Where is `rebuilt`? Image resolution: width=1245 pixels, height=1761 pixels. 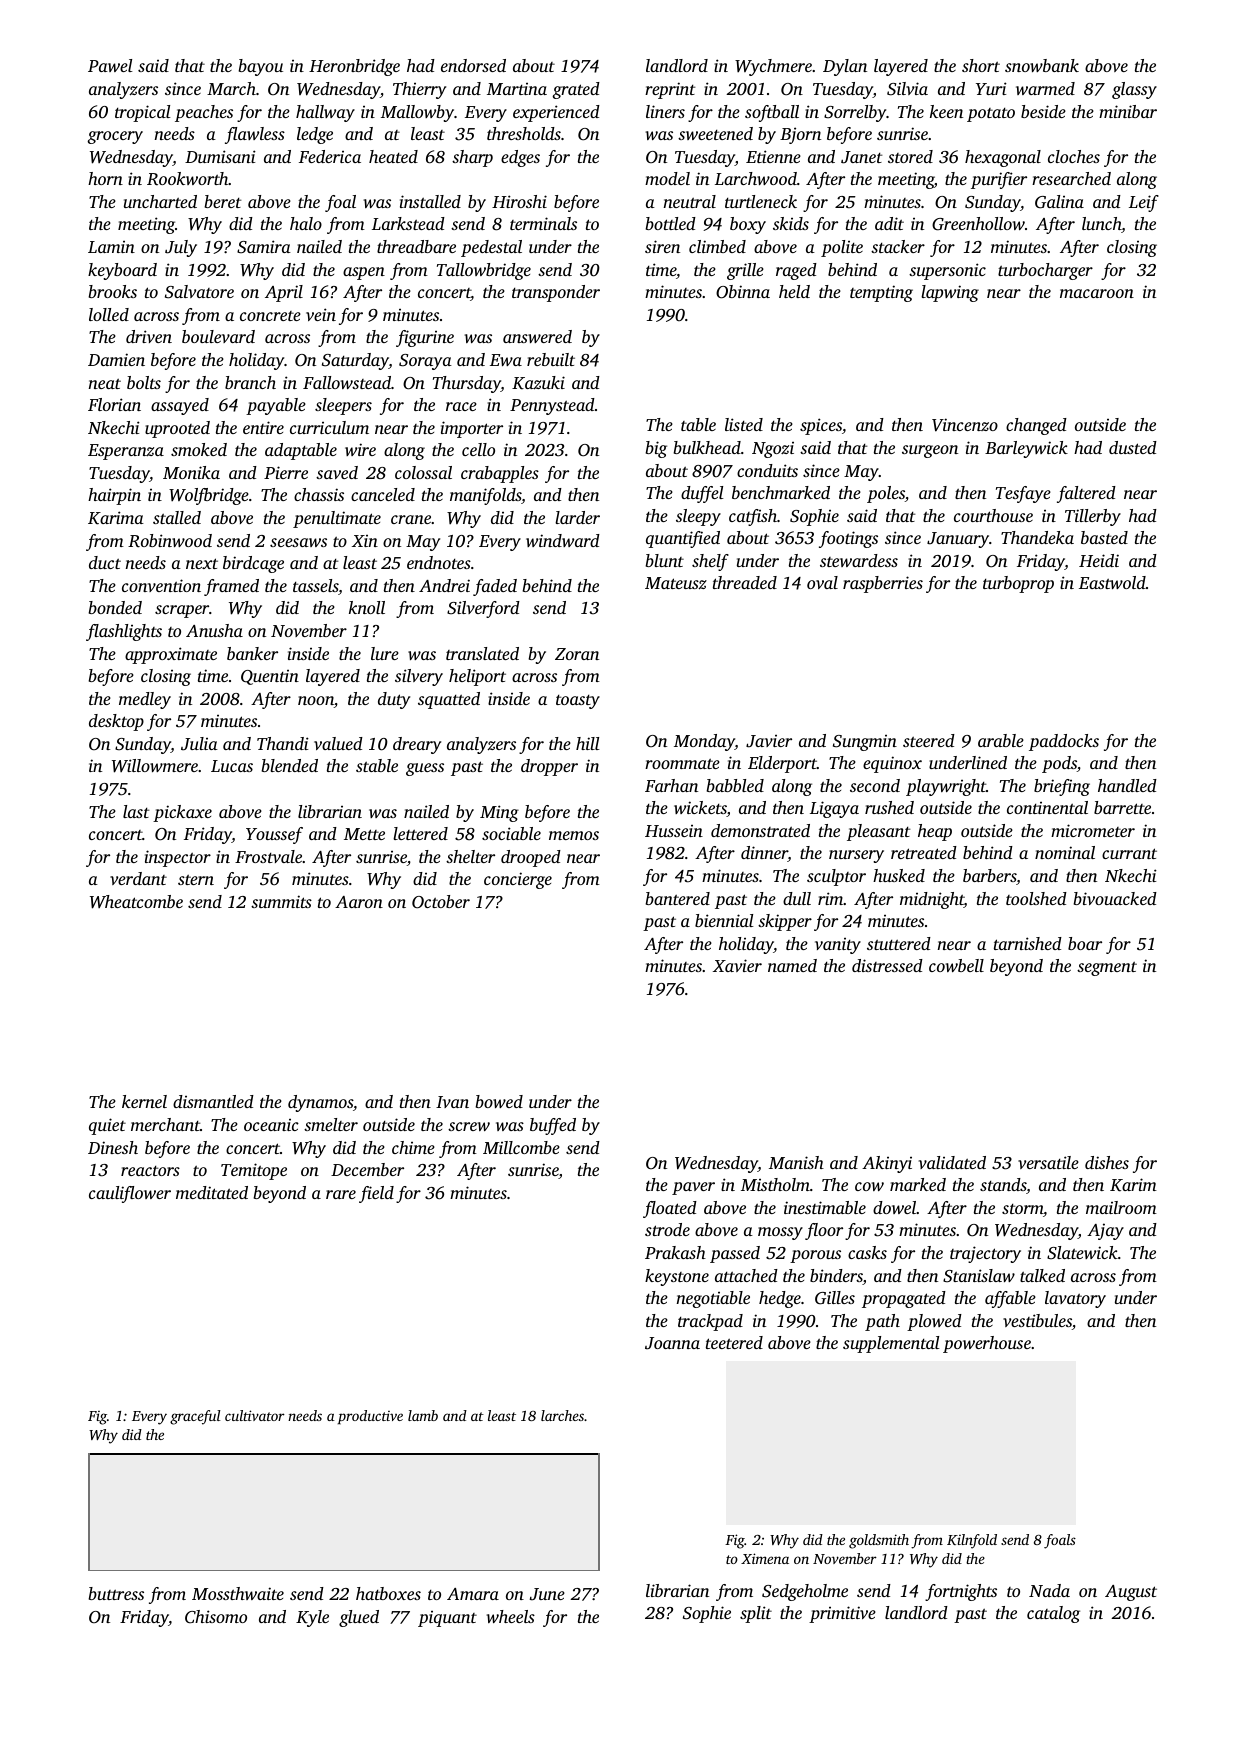
rebuilt is located at coordinates (551, 359).
